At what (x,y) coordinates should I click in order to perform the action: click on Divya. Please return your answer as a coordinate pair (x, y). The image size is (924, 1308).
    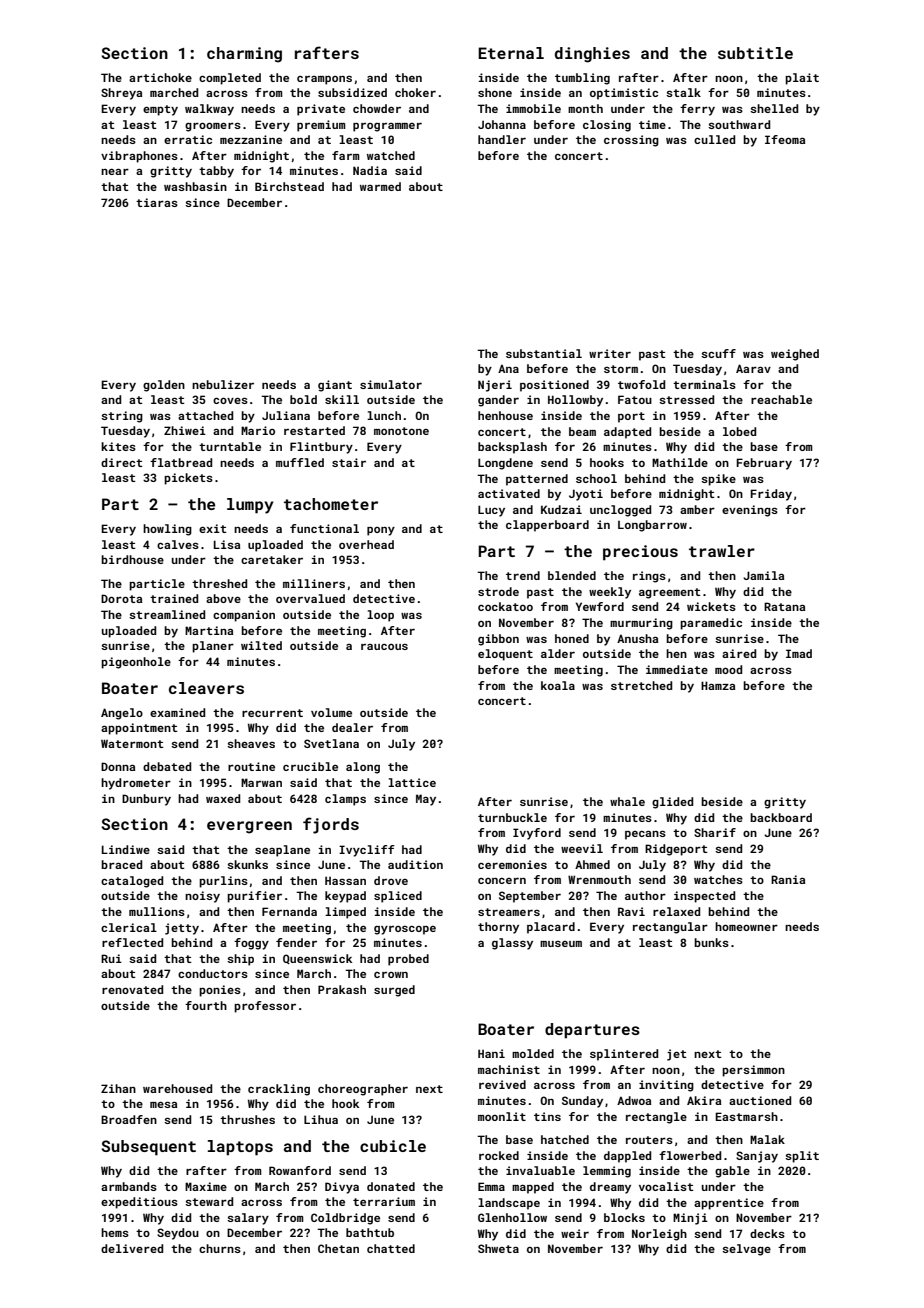
    Looking at the image, I should click on (342, 1188).
